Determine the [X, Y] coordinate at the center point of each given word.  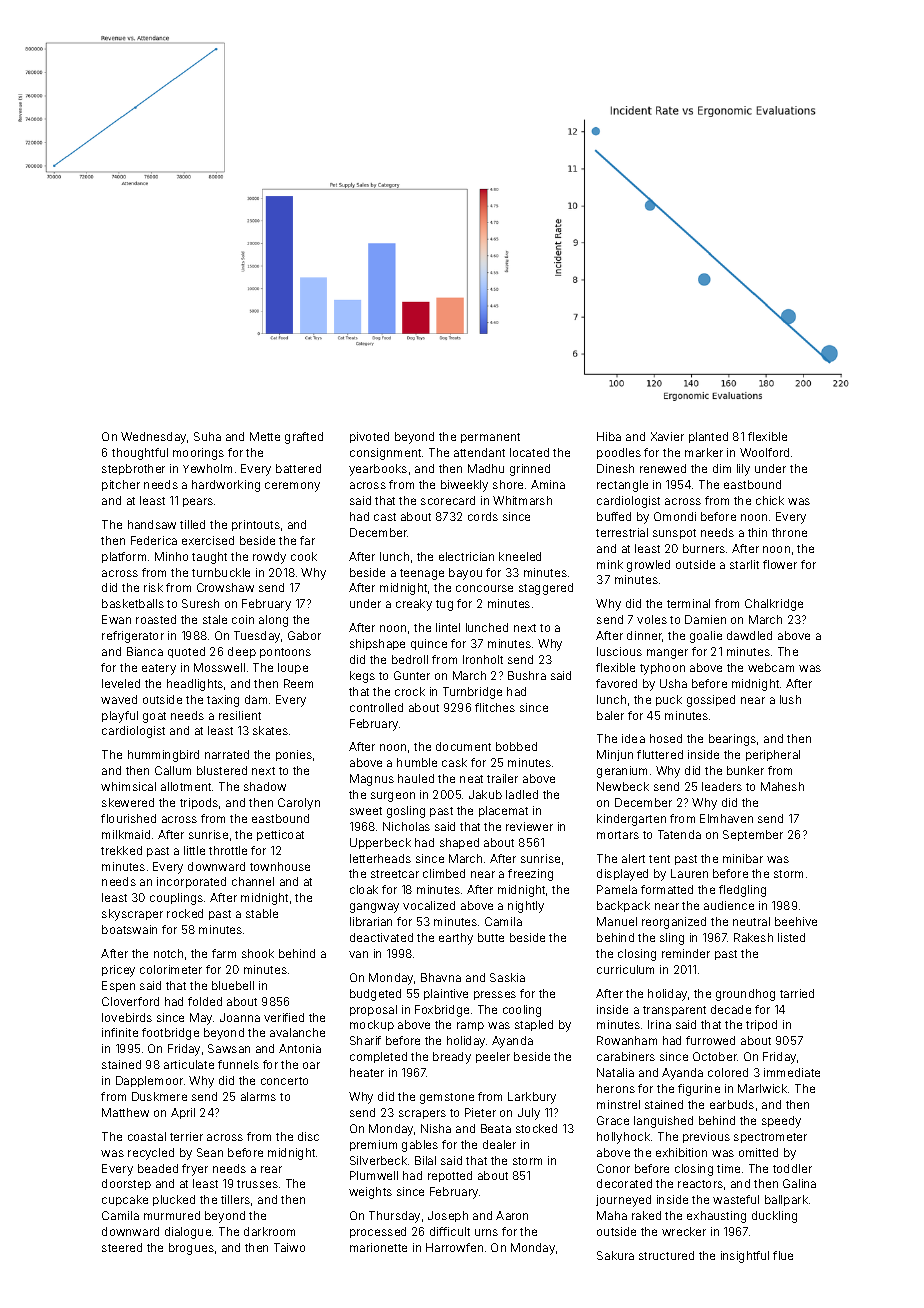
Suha [207, 436]
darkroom [269, 1231]
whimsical [128, 786]
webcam [771, 667]
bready [452, 1058]
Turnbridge [472, 693]
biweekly [464, 486]
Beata [496, 1128]
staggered [546, 589]
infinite [120, 1032]
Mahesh [782, 786]
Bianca [145, 651]
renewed [663, 468]
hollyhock [623, 1138]
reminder [686, 953]
